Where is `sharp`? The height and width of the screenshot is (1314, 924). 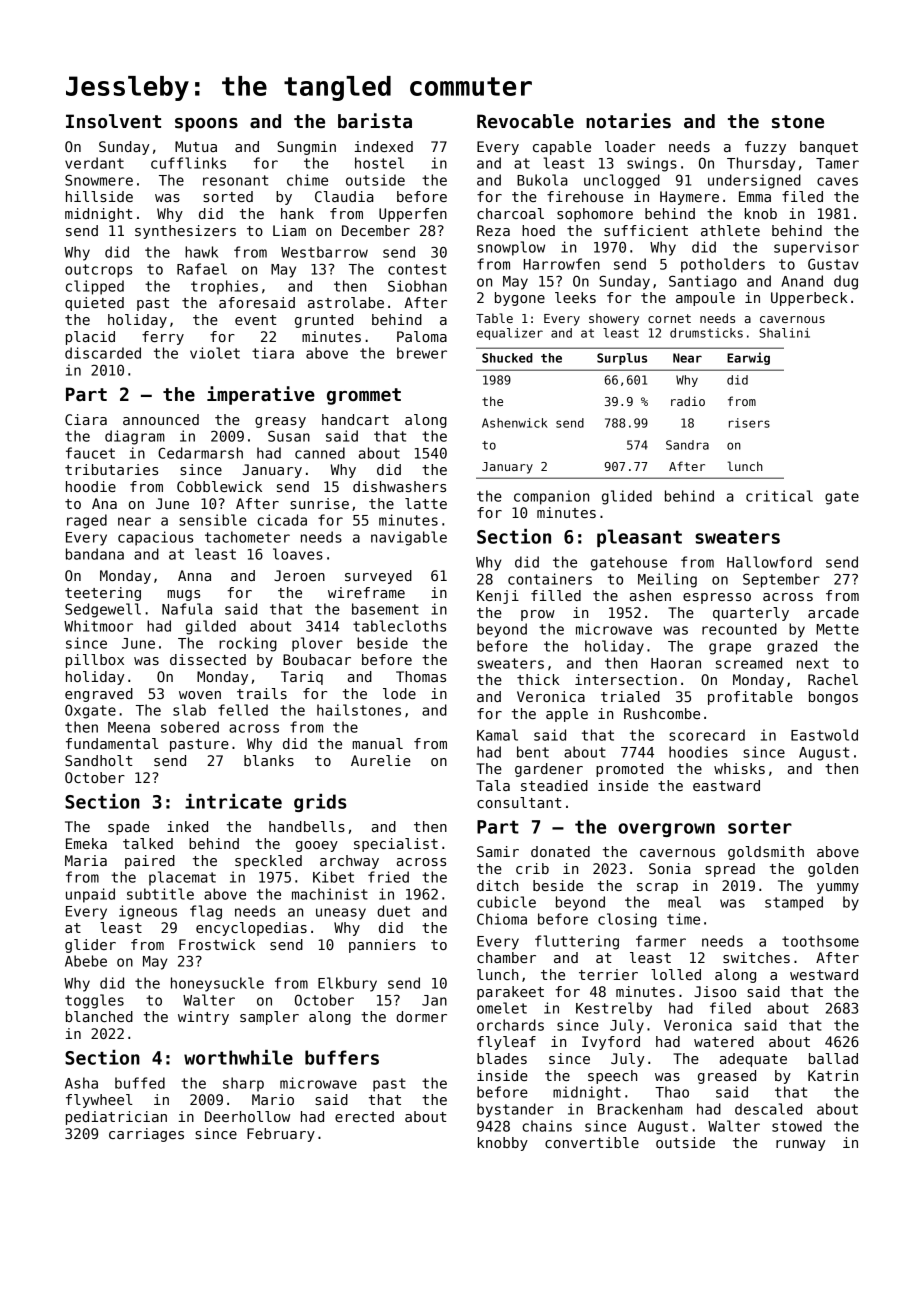
sharp is located at coordinates (243, 1084).
